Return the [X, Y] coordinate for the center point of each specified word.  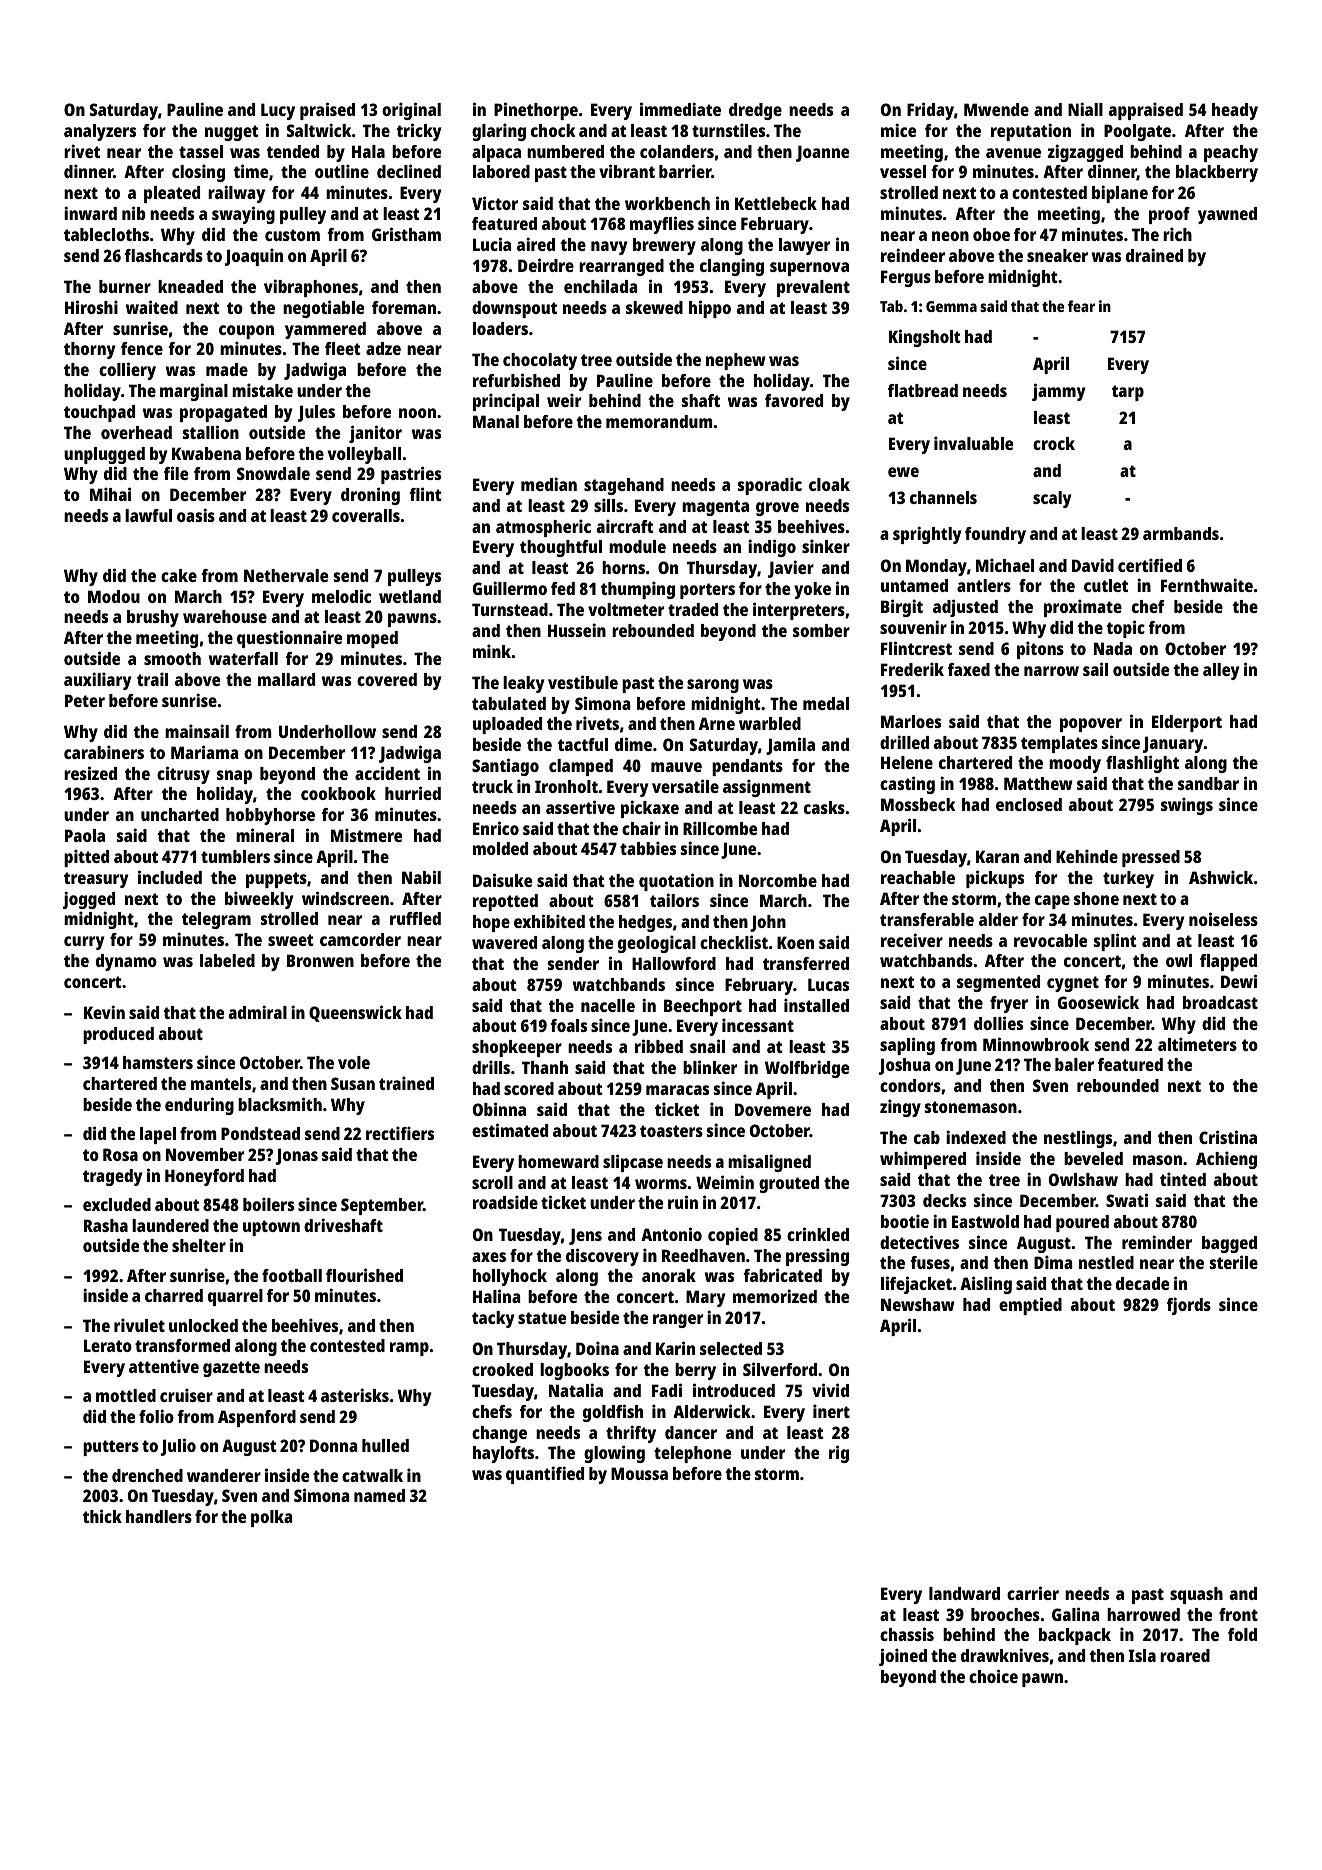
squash [1196, 1595]
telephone [692, 1454]
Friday [930, 111]
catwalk [372, 1475]
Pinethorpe [536, 111]
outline [342, 171]
